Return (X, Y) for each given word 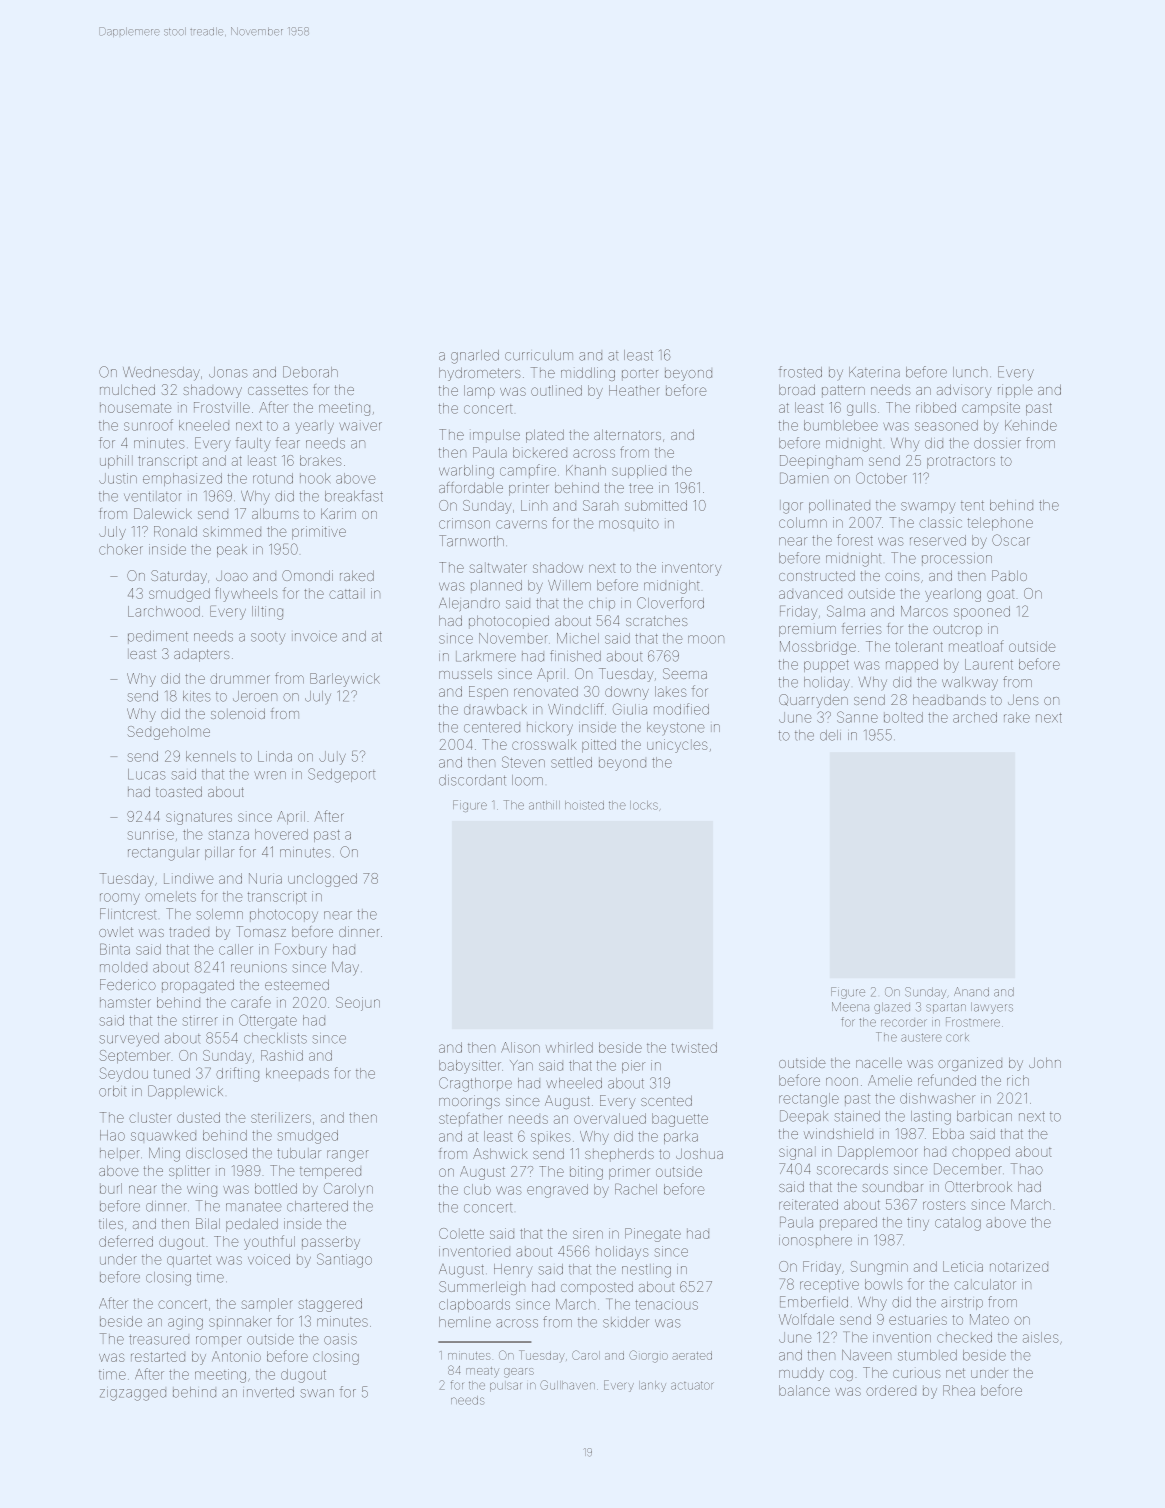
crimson (464, 523)
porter (640, 375)
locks (644, 805)
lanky (652, 1386)
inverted (268, 1392)
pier (633, 1066)
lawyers (992, 1008)
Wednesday (161, 374)
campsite (991, 409)
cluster (150, 1118)
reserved (938, 540)
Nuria (265, 878)
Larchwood (164, 611)
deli (830, 735)
